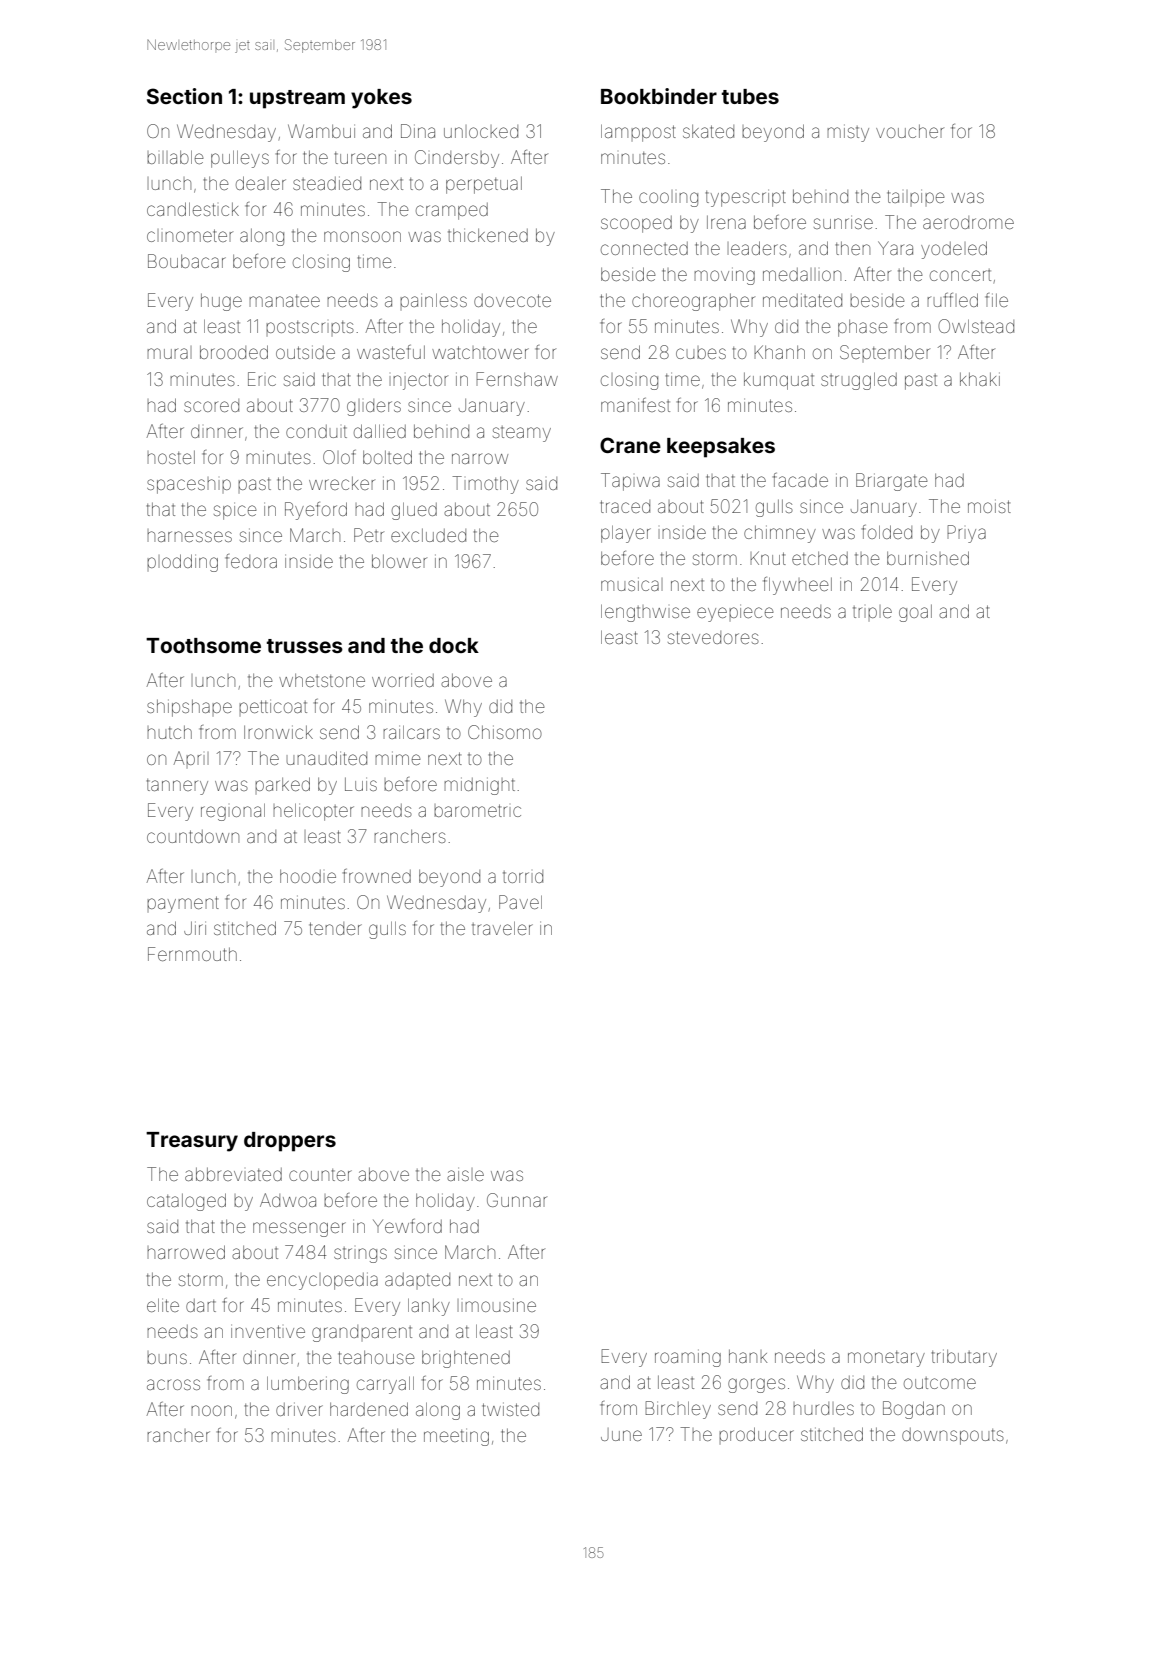  I want to click on misty, so click(848, 134).
